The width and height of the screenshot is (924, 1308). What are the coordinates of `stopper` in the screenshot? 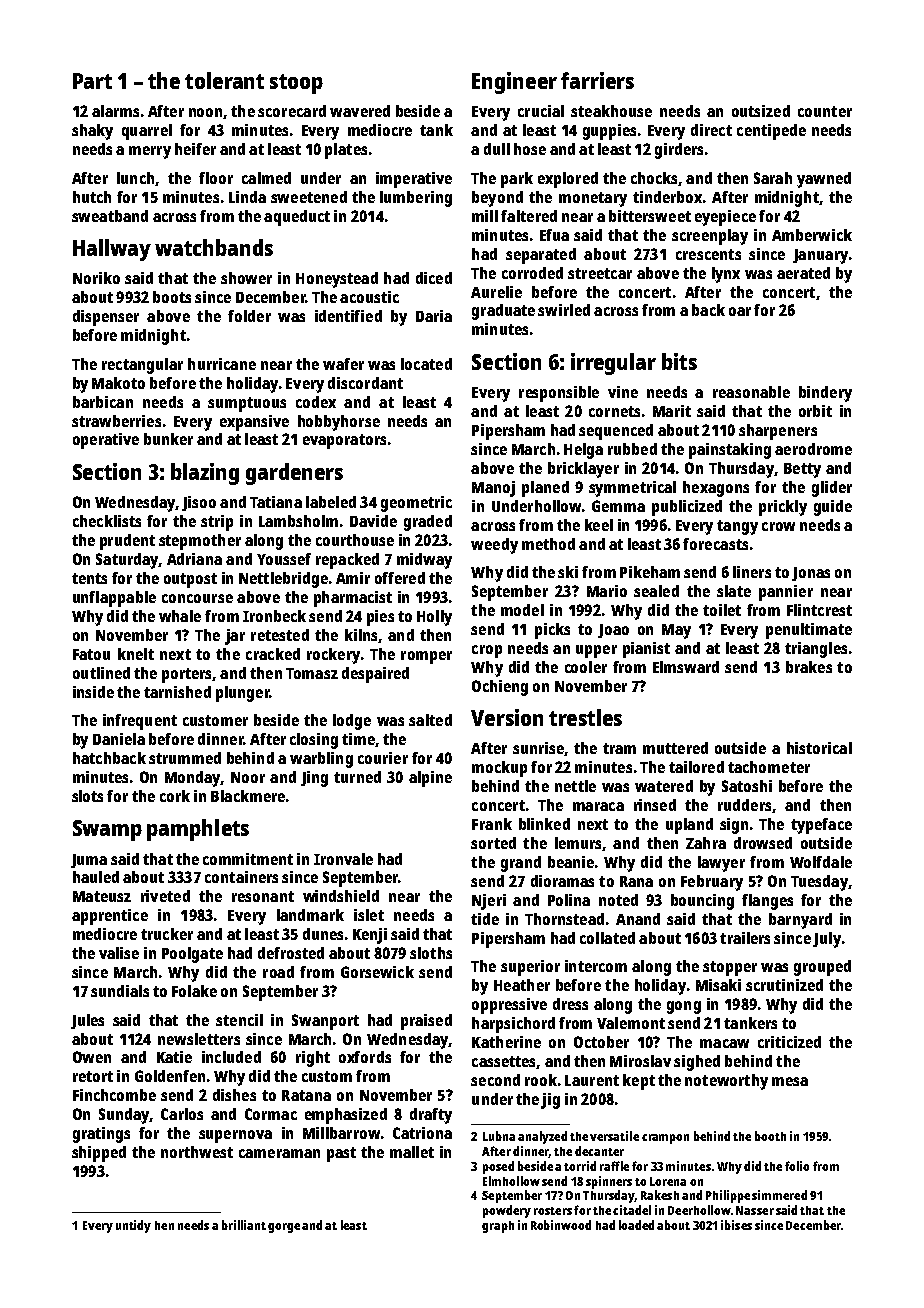 It's located at (730, 968).
